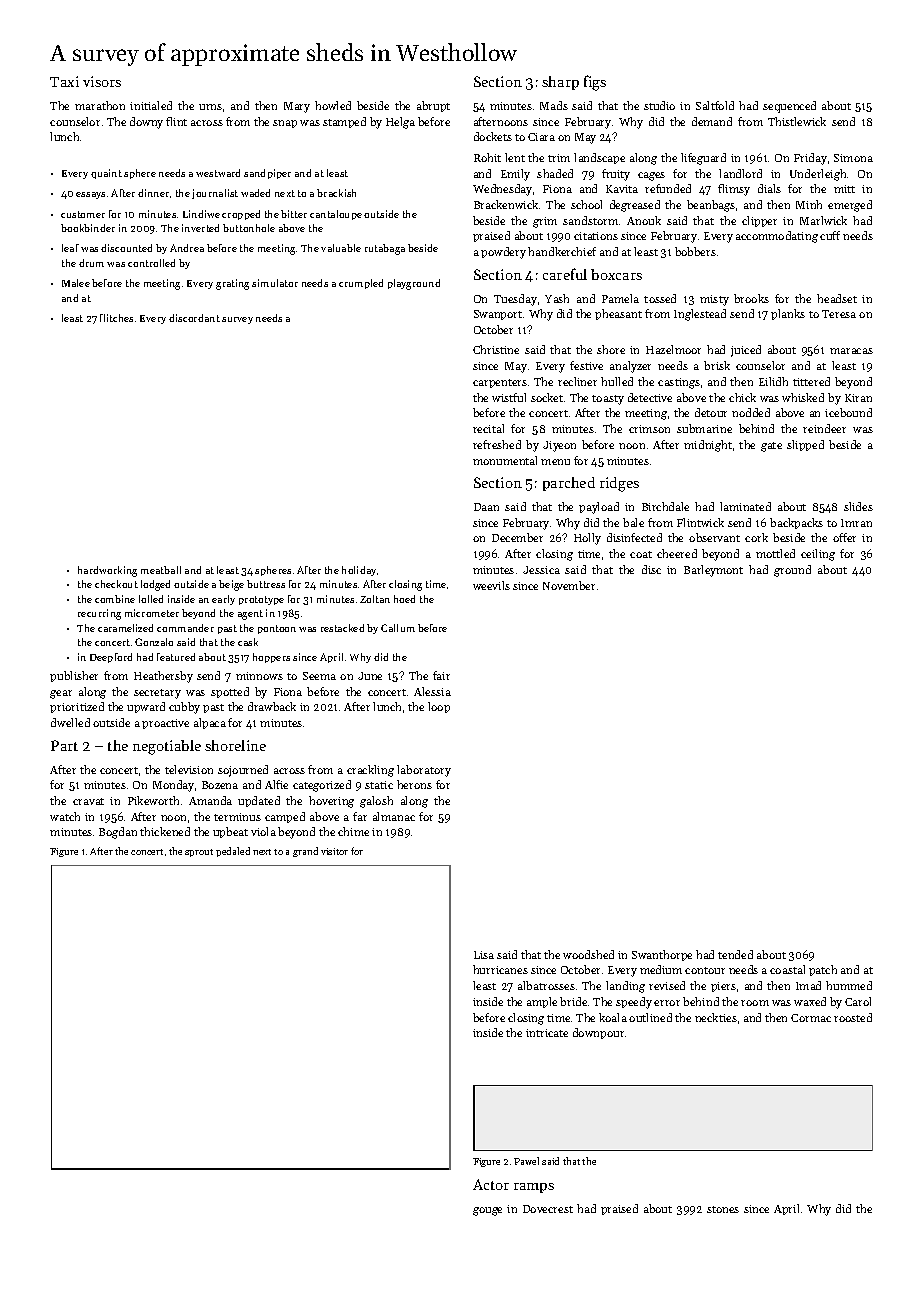 The width and height of the document is (924, 1308). What do you see at coordinates (491, 1184) in the document?
I see `Actor` at bounding box center [491, 1184].
